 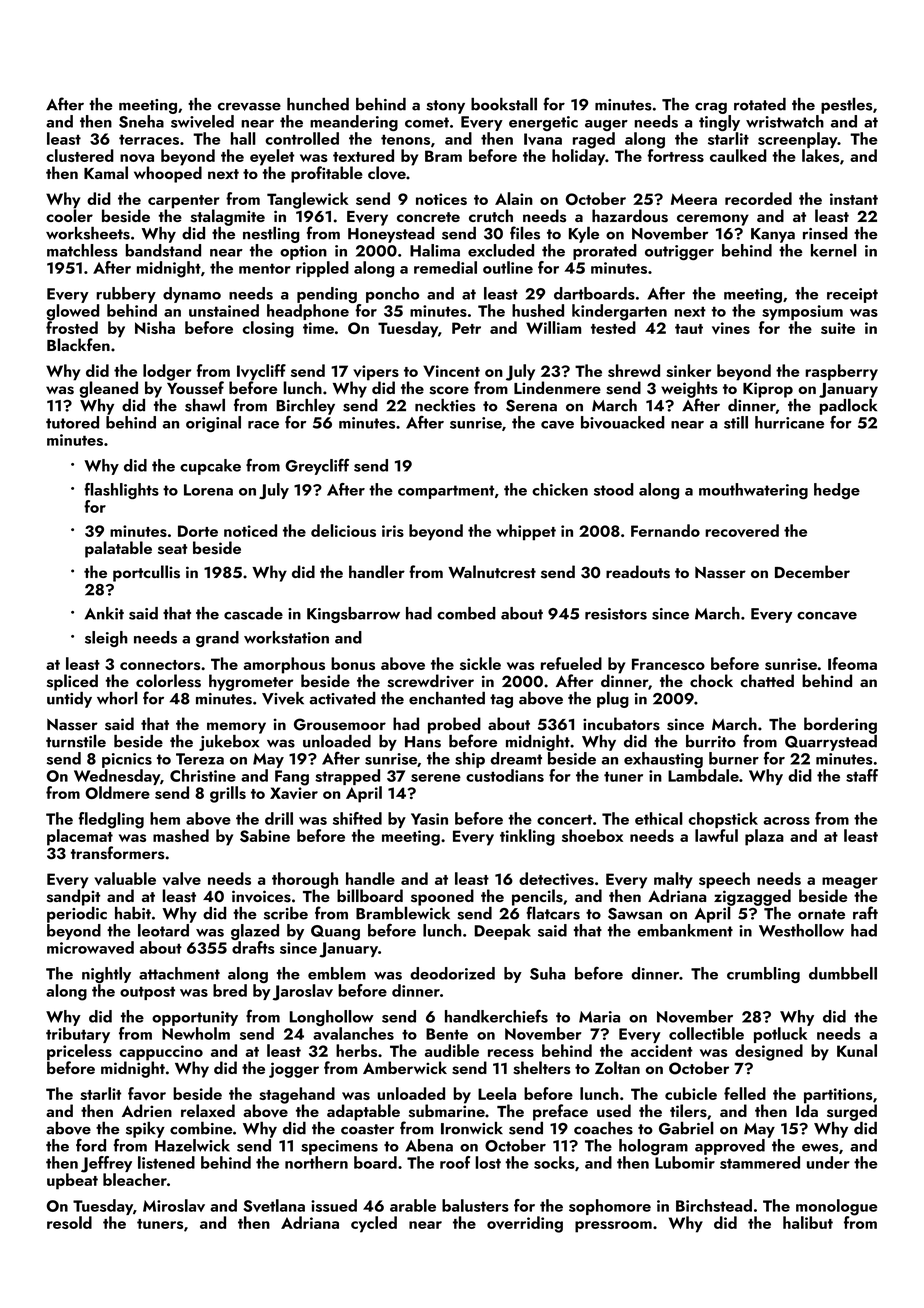 I want to click on iris, so click(x=393, y=531).
